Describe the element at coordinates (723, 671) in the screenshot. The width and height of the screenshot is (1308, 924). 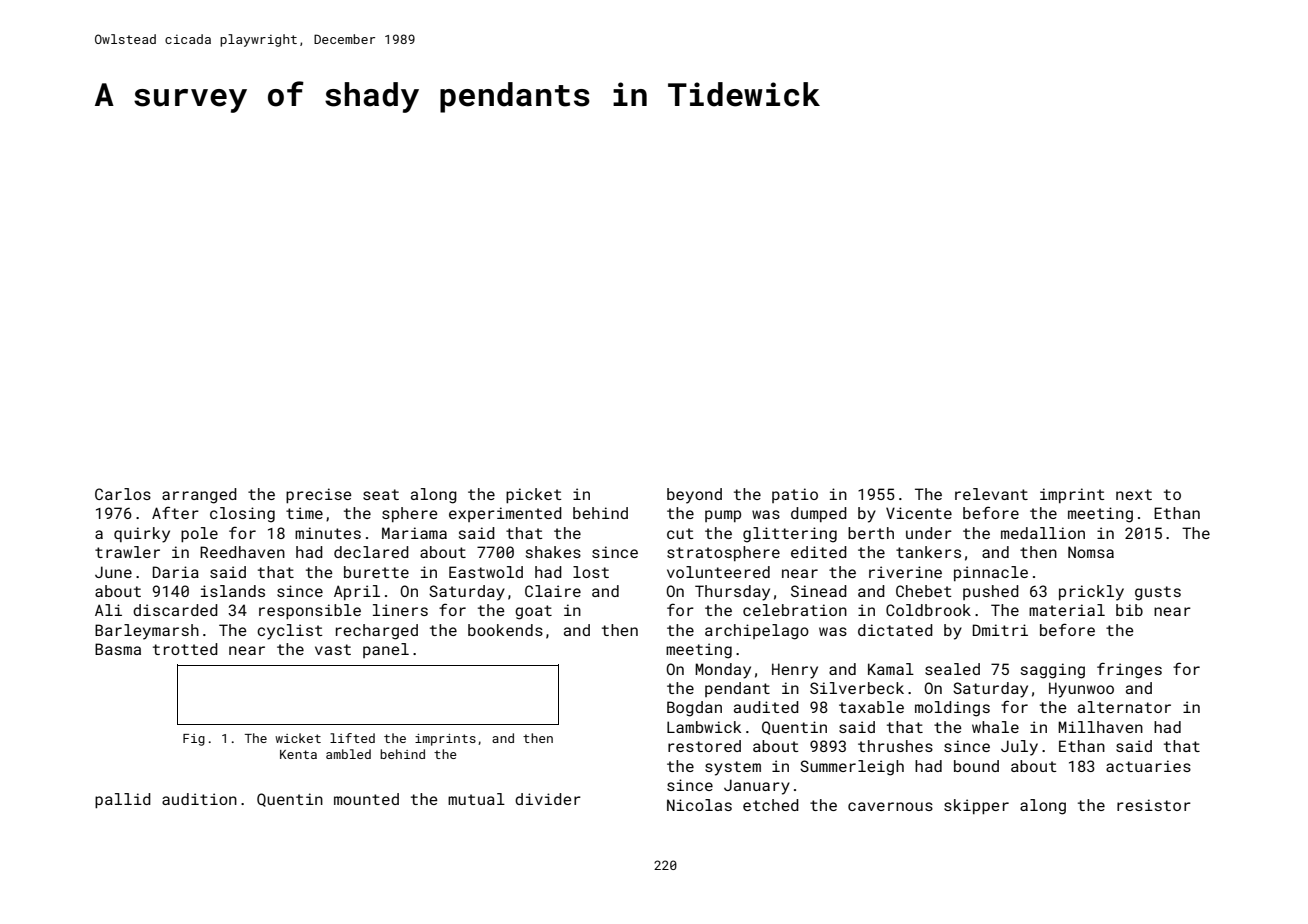
I see `Monday` at that location.
